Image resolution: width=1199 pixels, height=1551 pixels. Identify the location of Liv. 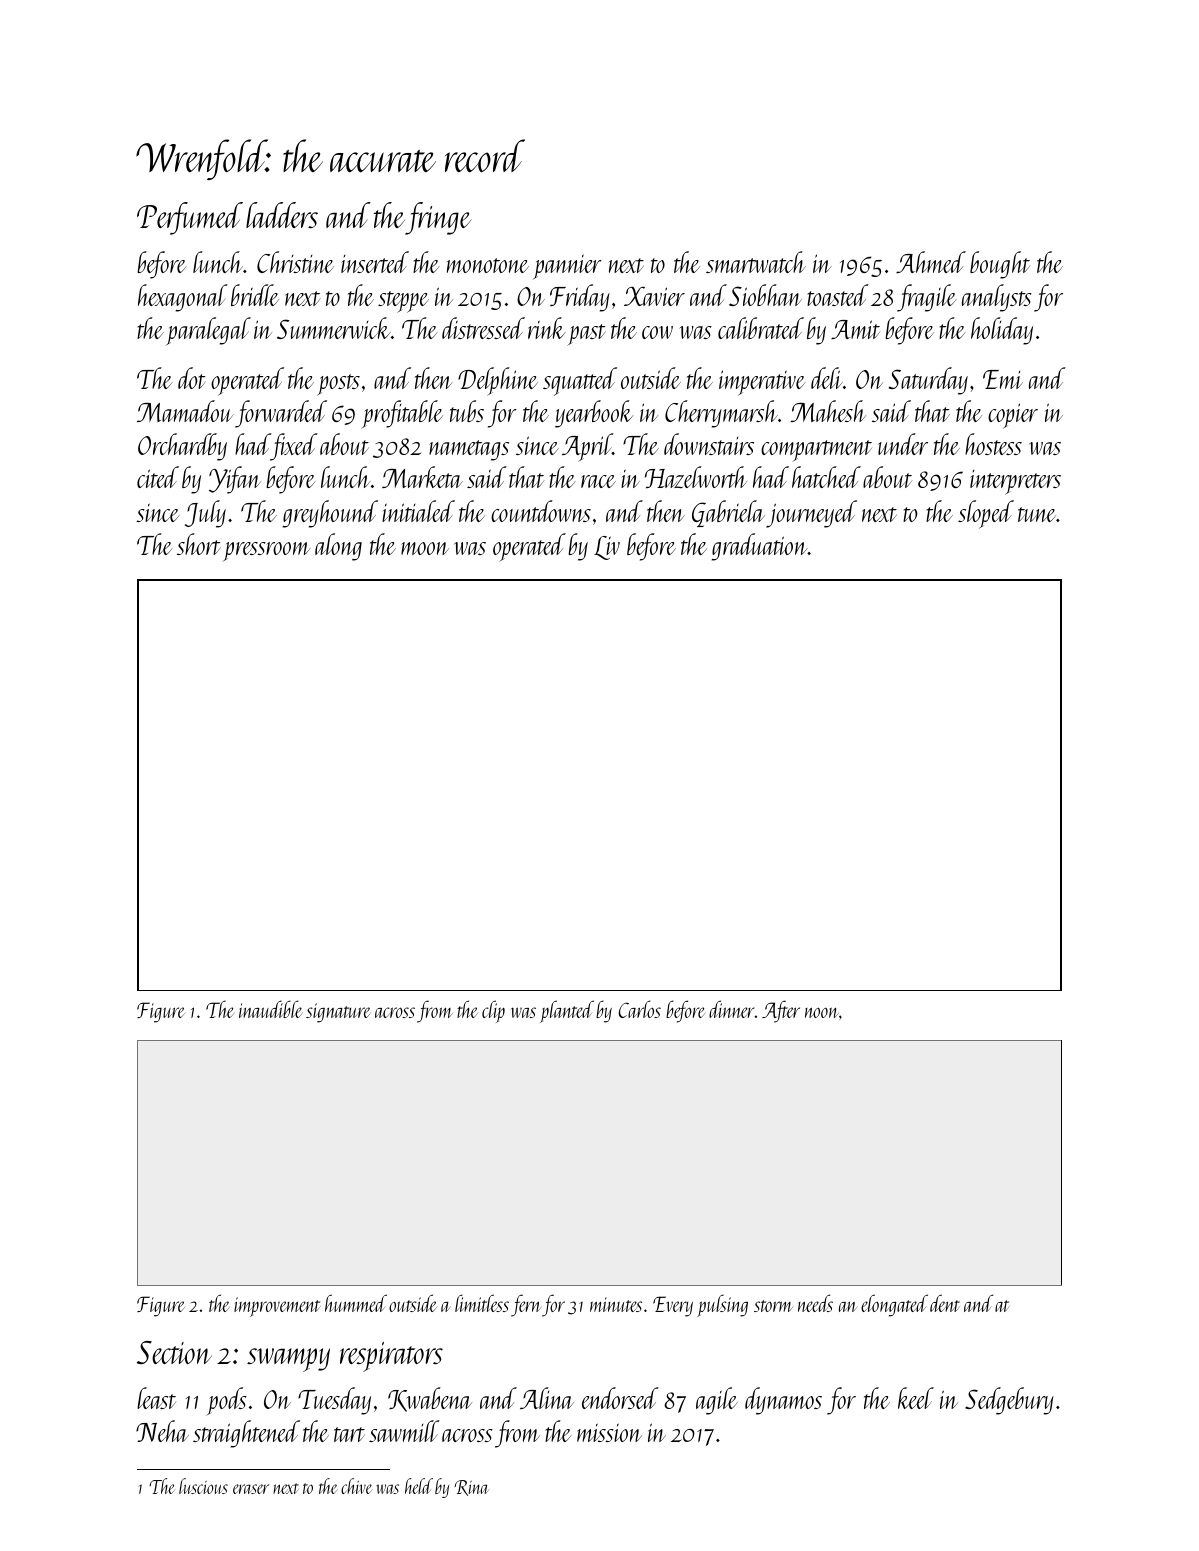
(607, 548).
